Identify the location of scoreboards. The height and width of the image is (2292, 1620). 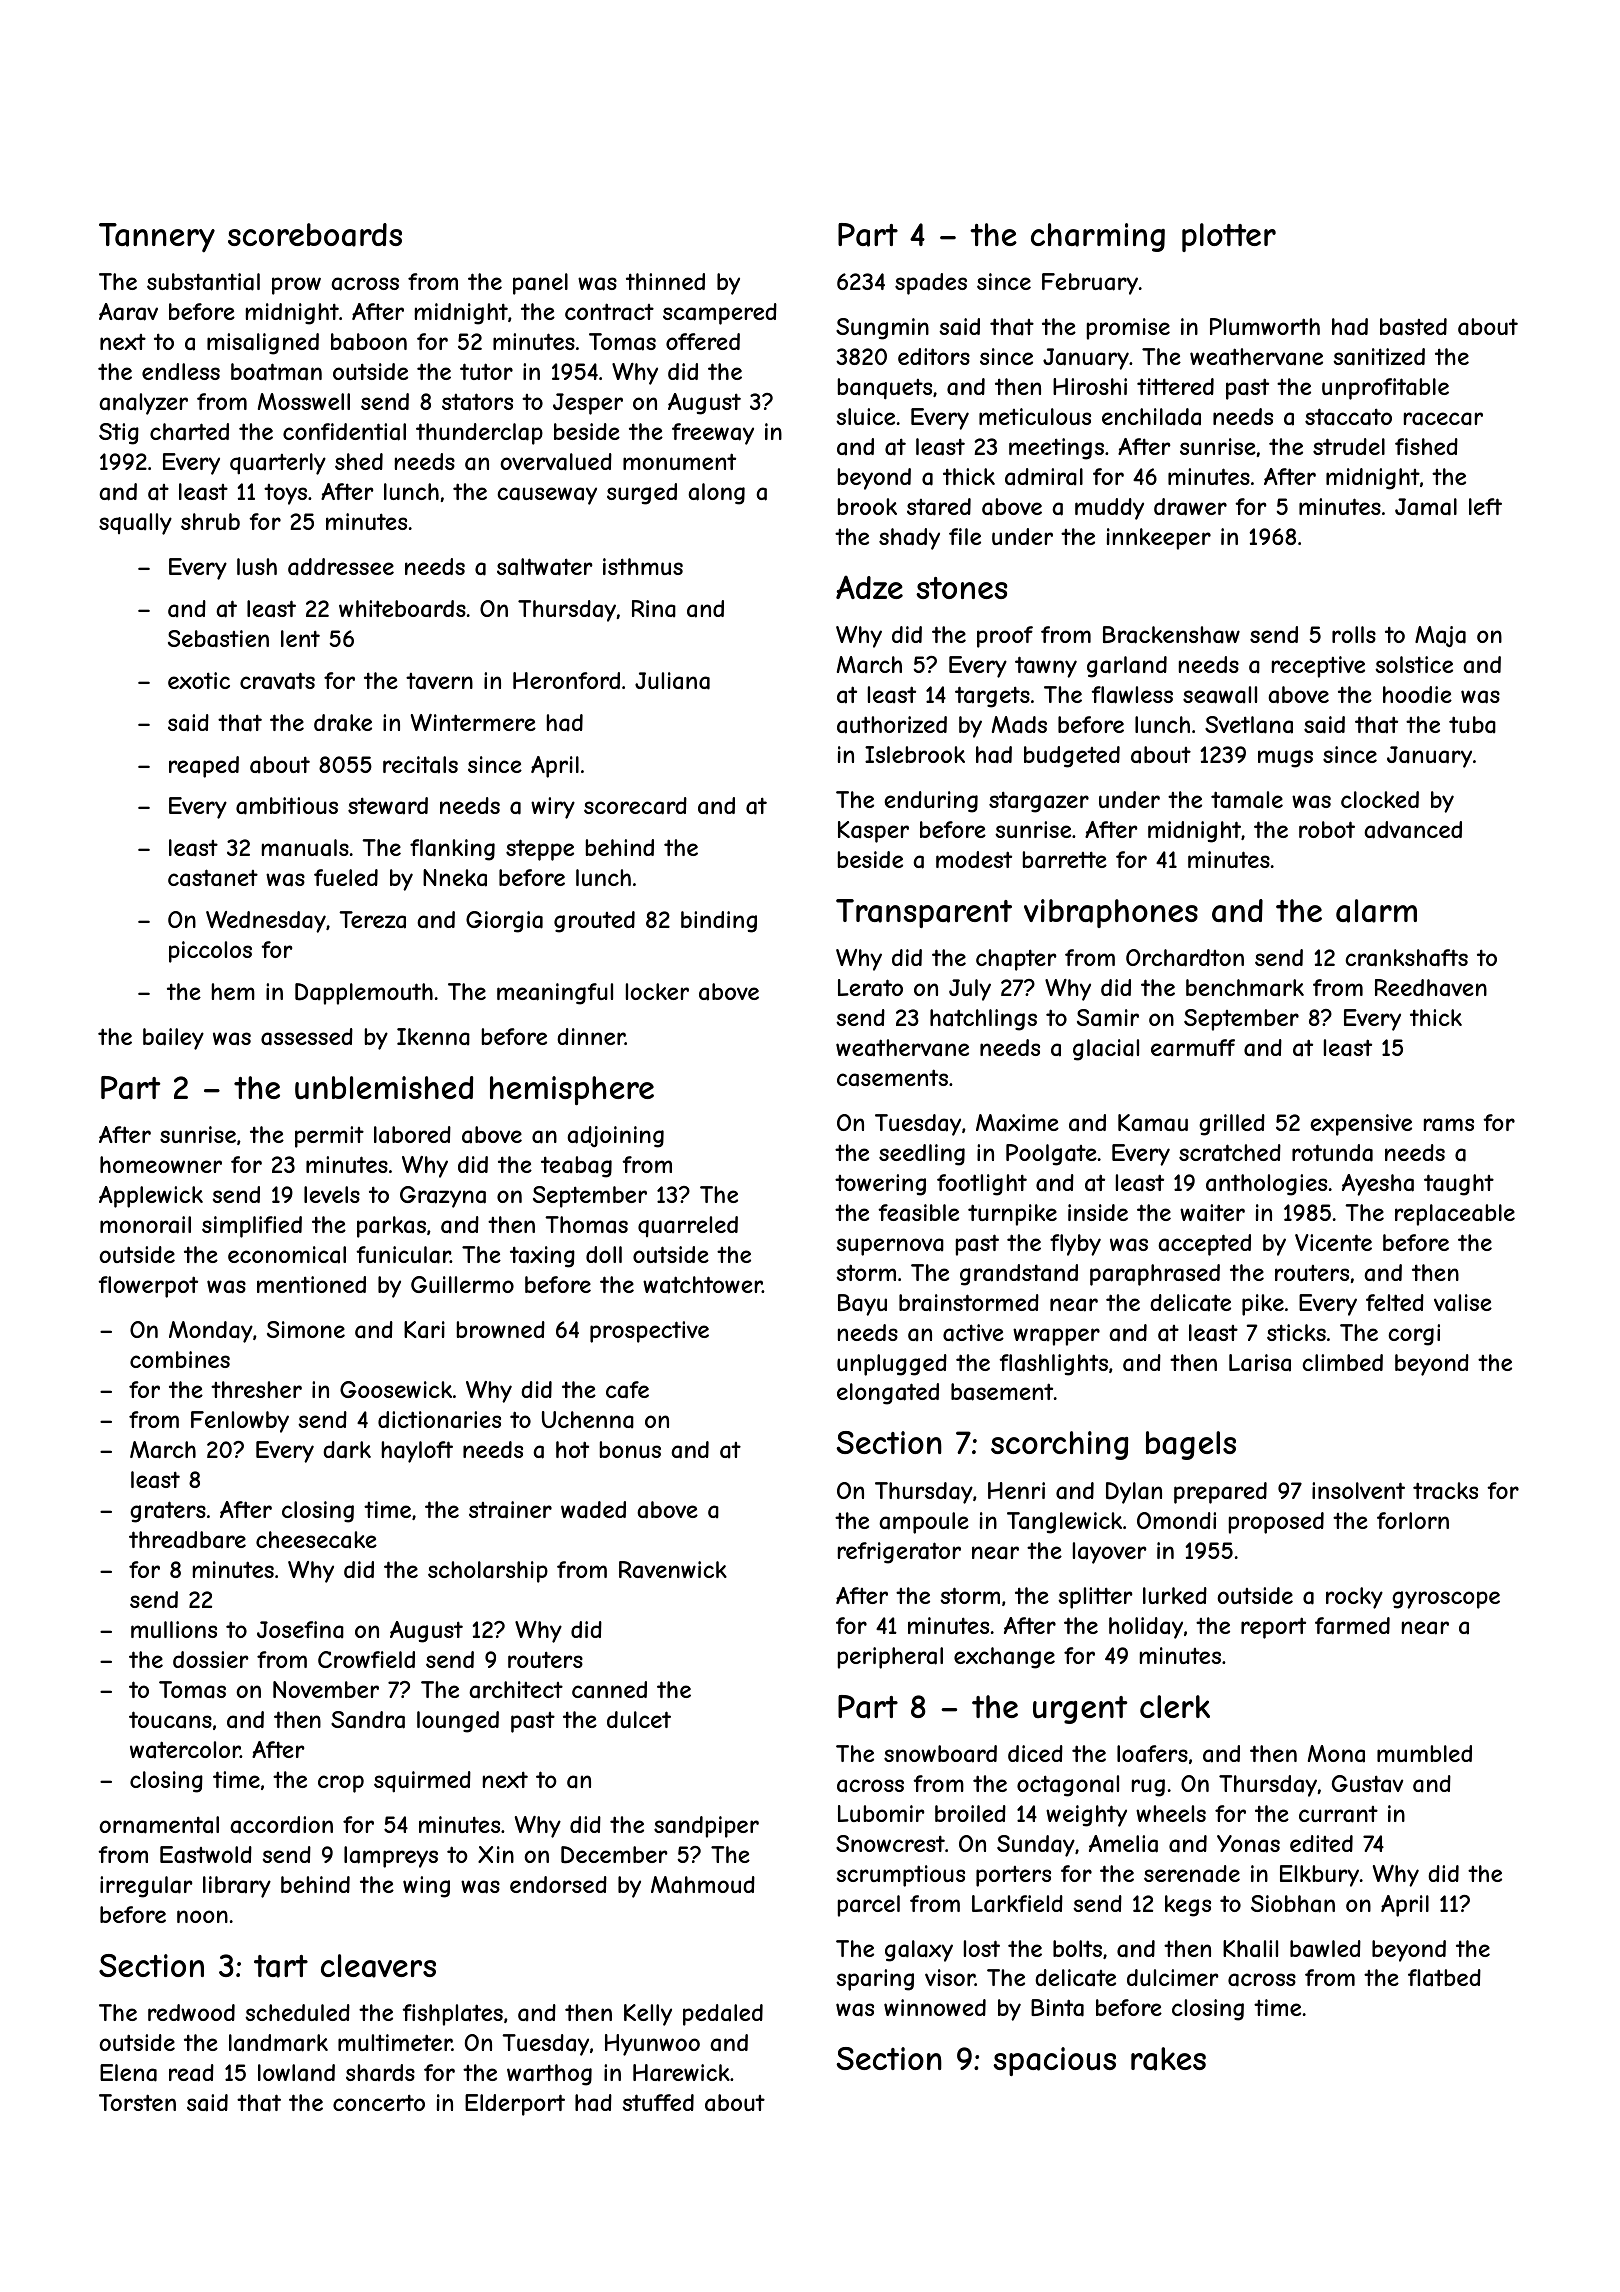
(315, 235).
